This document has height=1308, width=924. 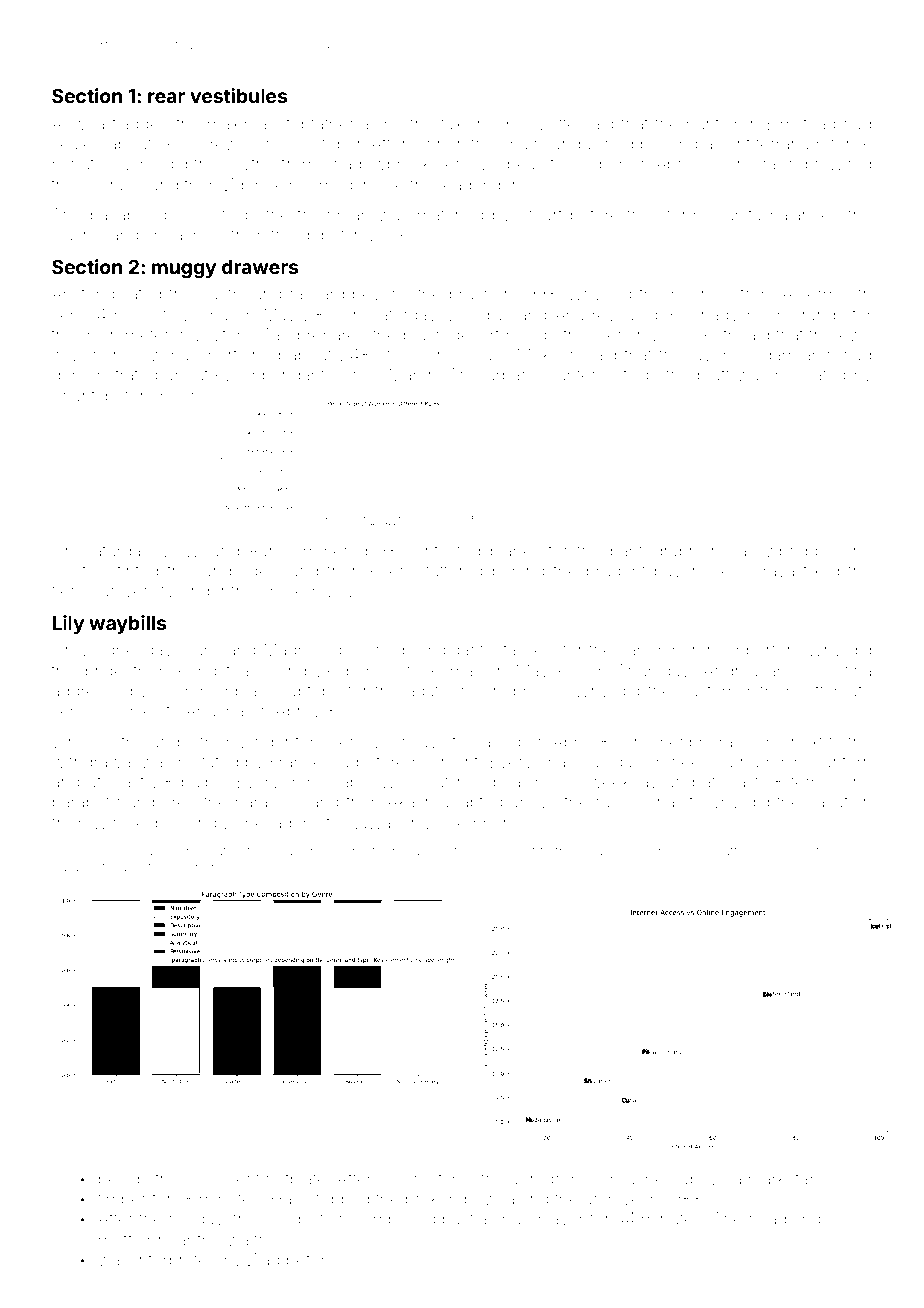 I want to click on terns, so click(x=810, y=782).
